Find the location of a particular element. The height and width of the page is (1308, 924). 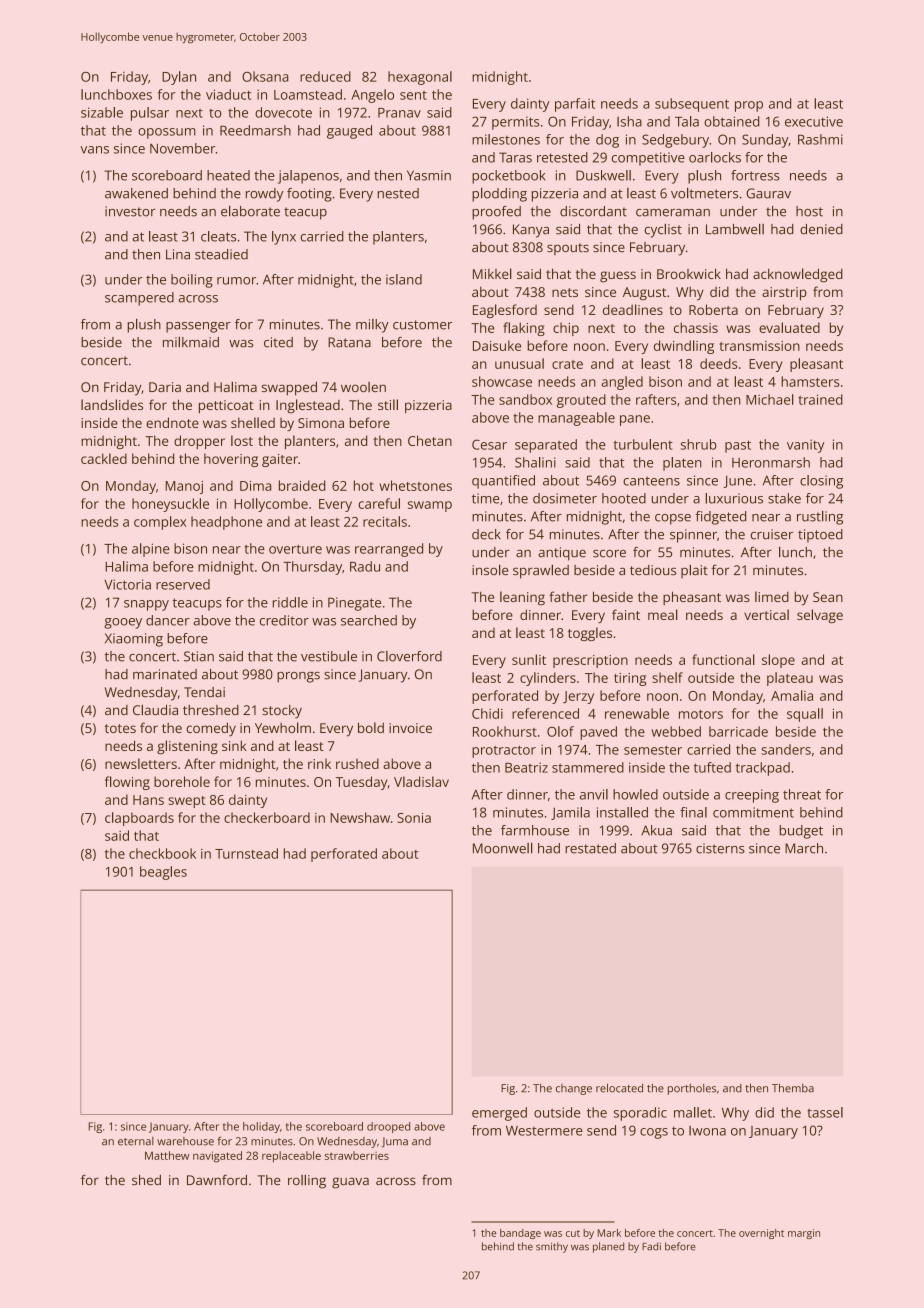

Dima is located at coordinates (255, 486).
